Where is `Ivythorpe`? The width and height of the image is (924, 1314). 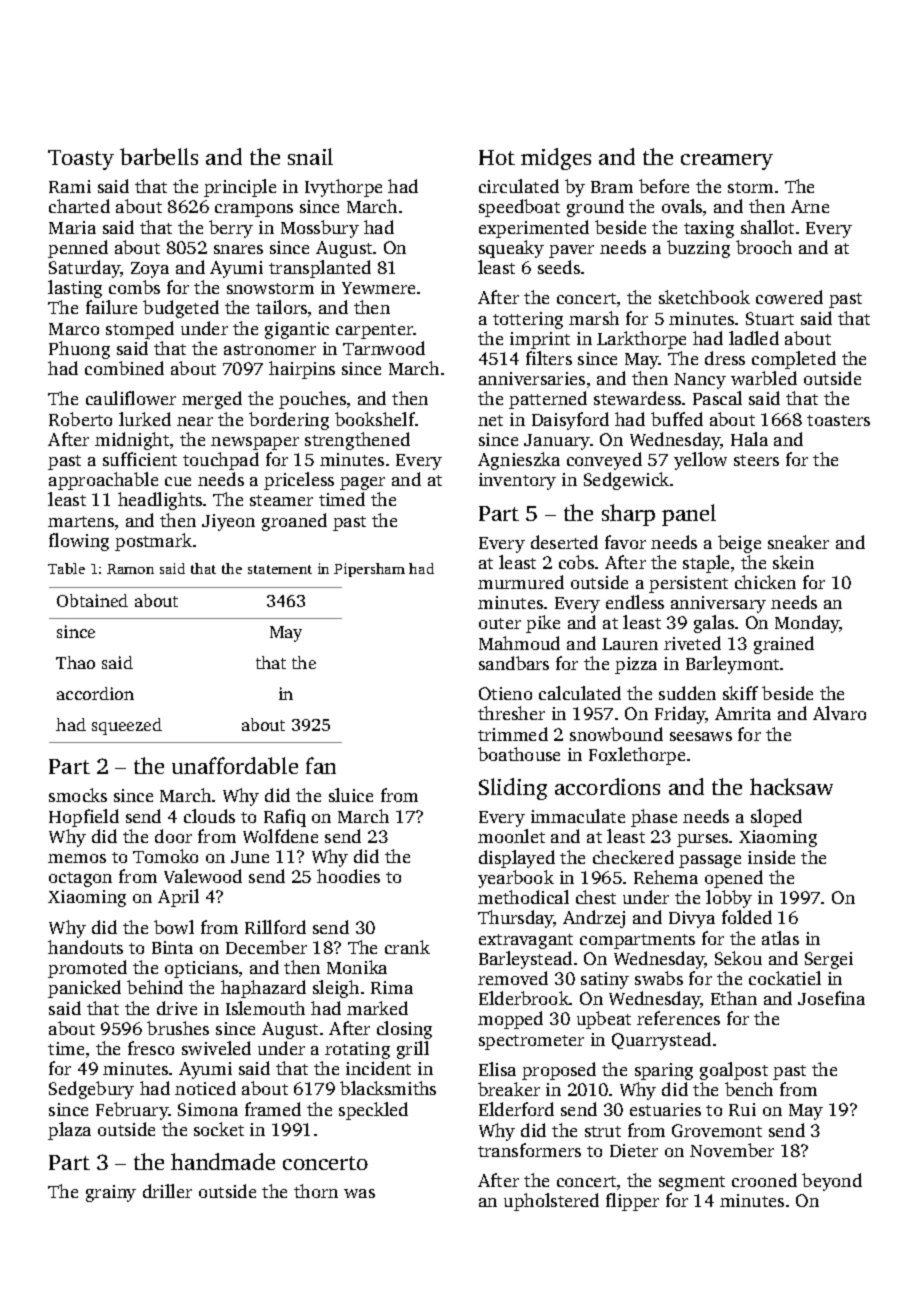
Ivythorpe is located at coordinates (343, 188).
